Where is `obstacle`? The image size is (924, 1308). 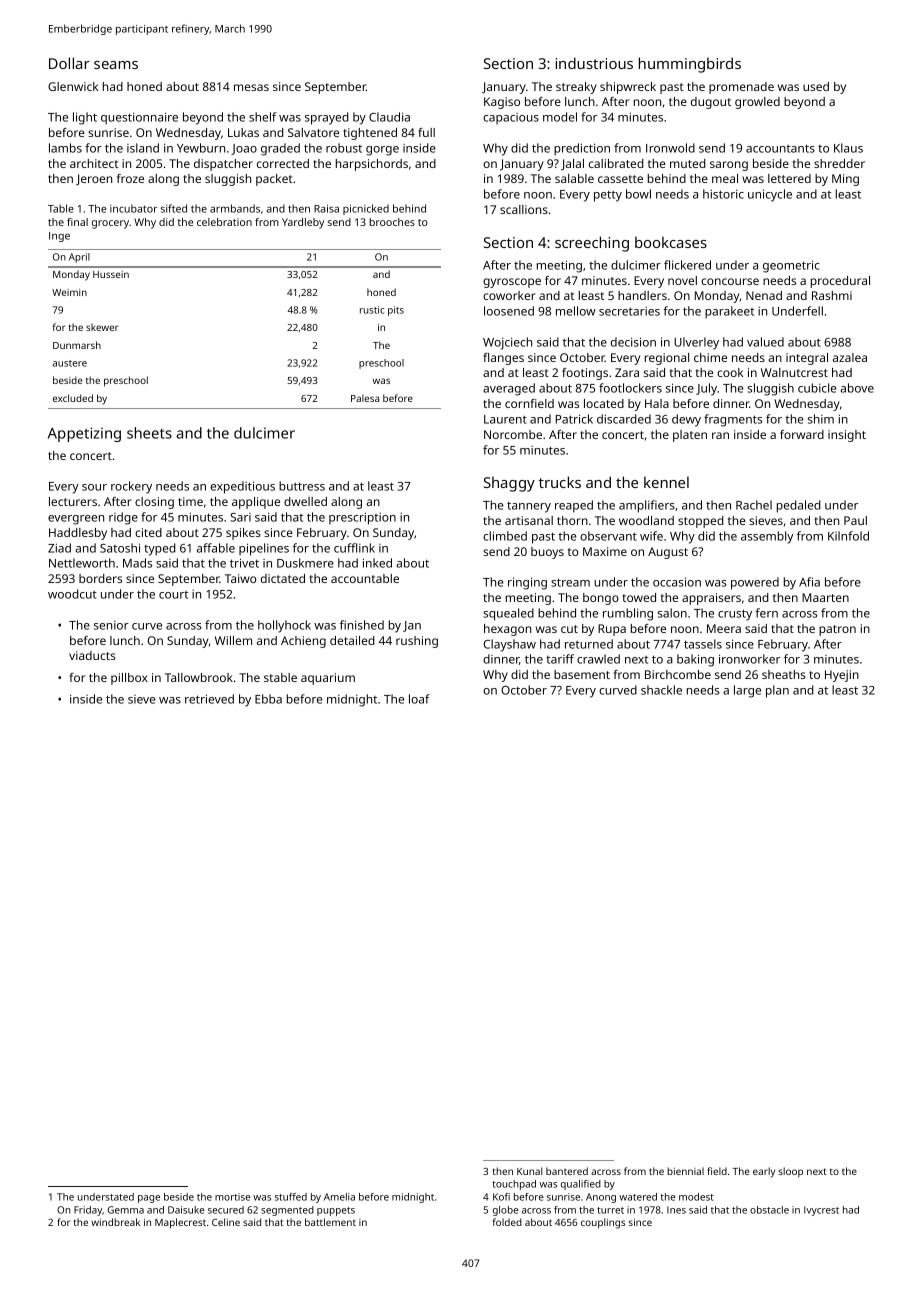
obstacle is located at coordinates (769, 1210).
